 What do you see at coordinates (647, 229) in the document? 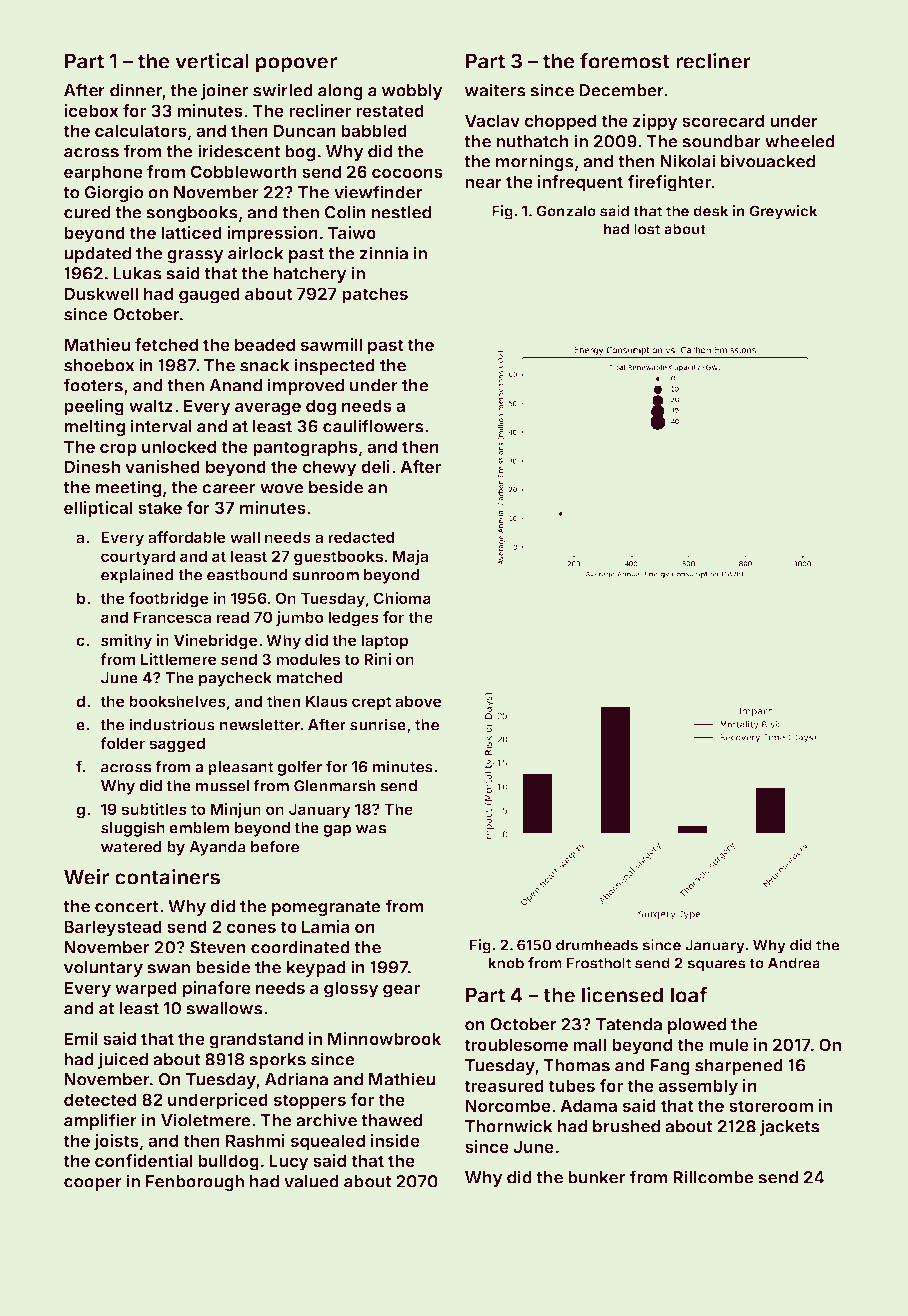
I see `lost` at bounding box center [647, 229].
